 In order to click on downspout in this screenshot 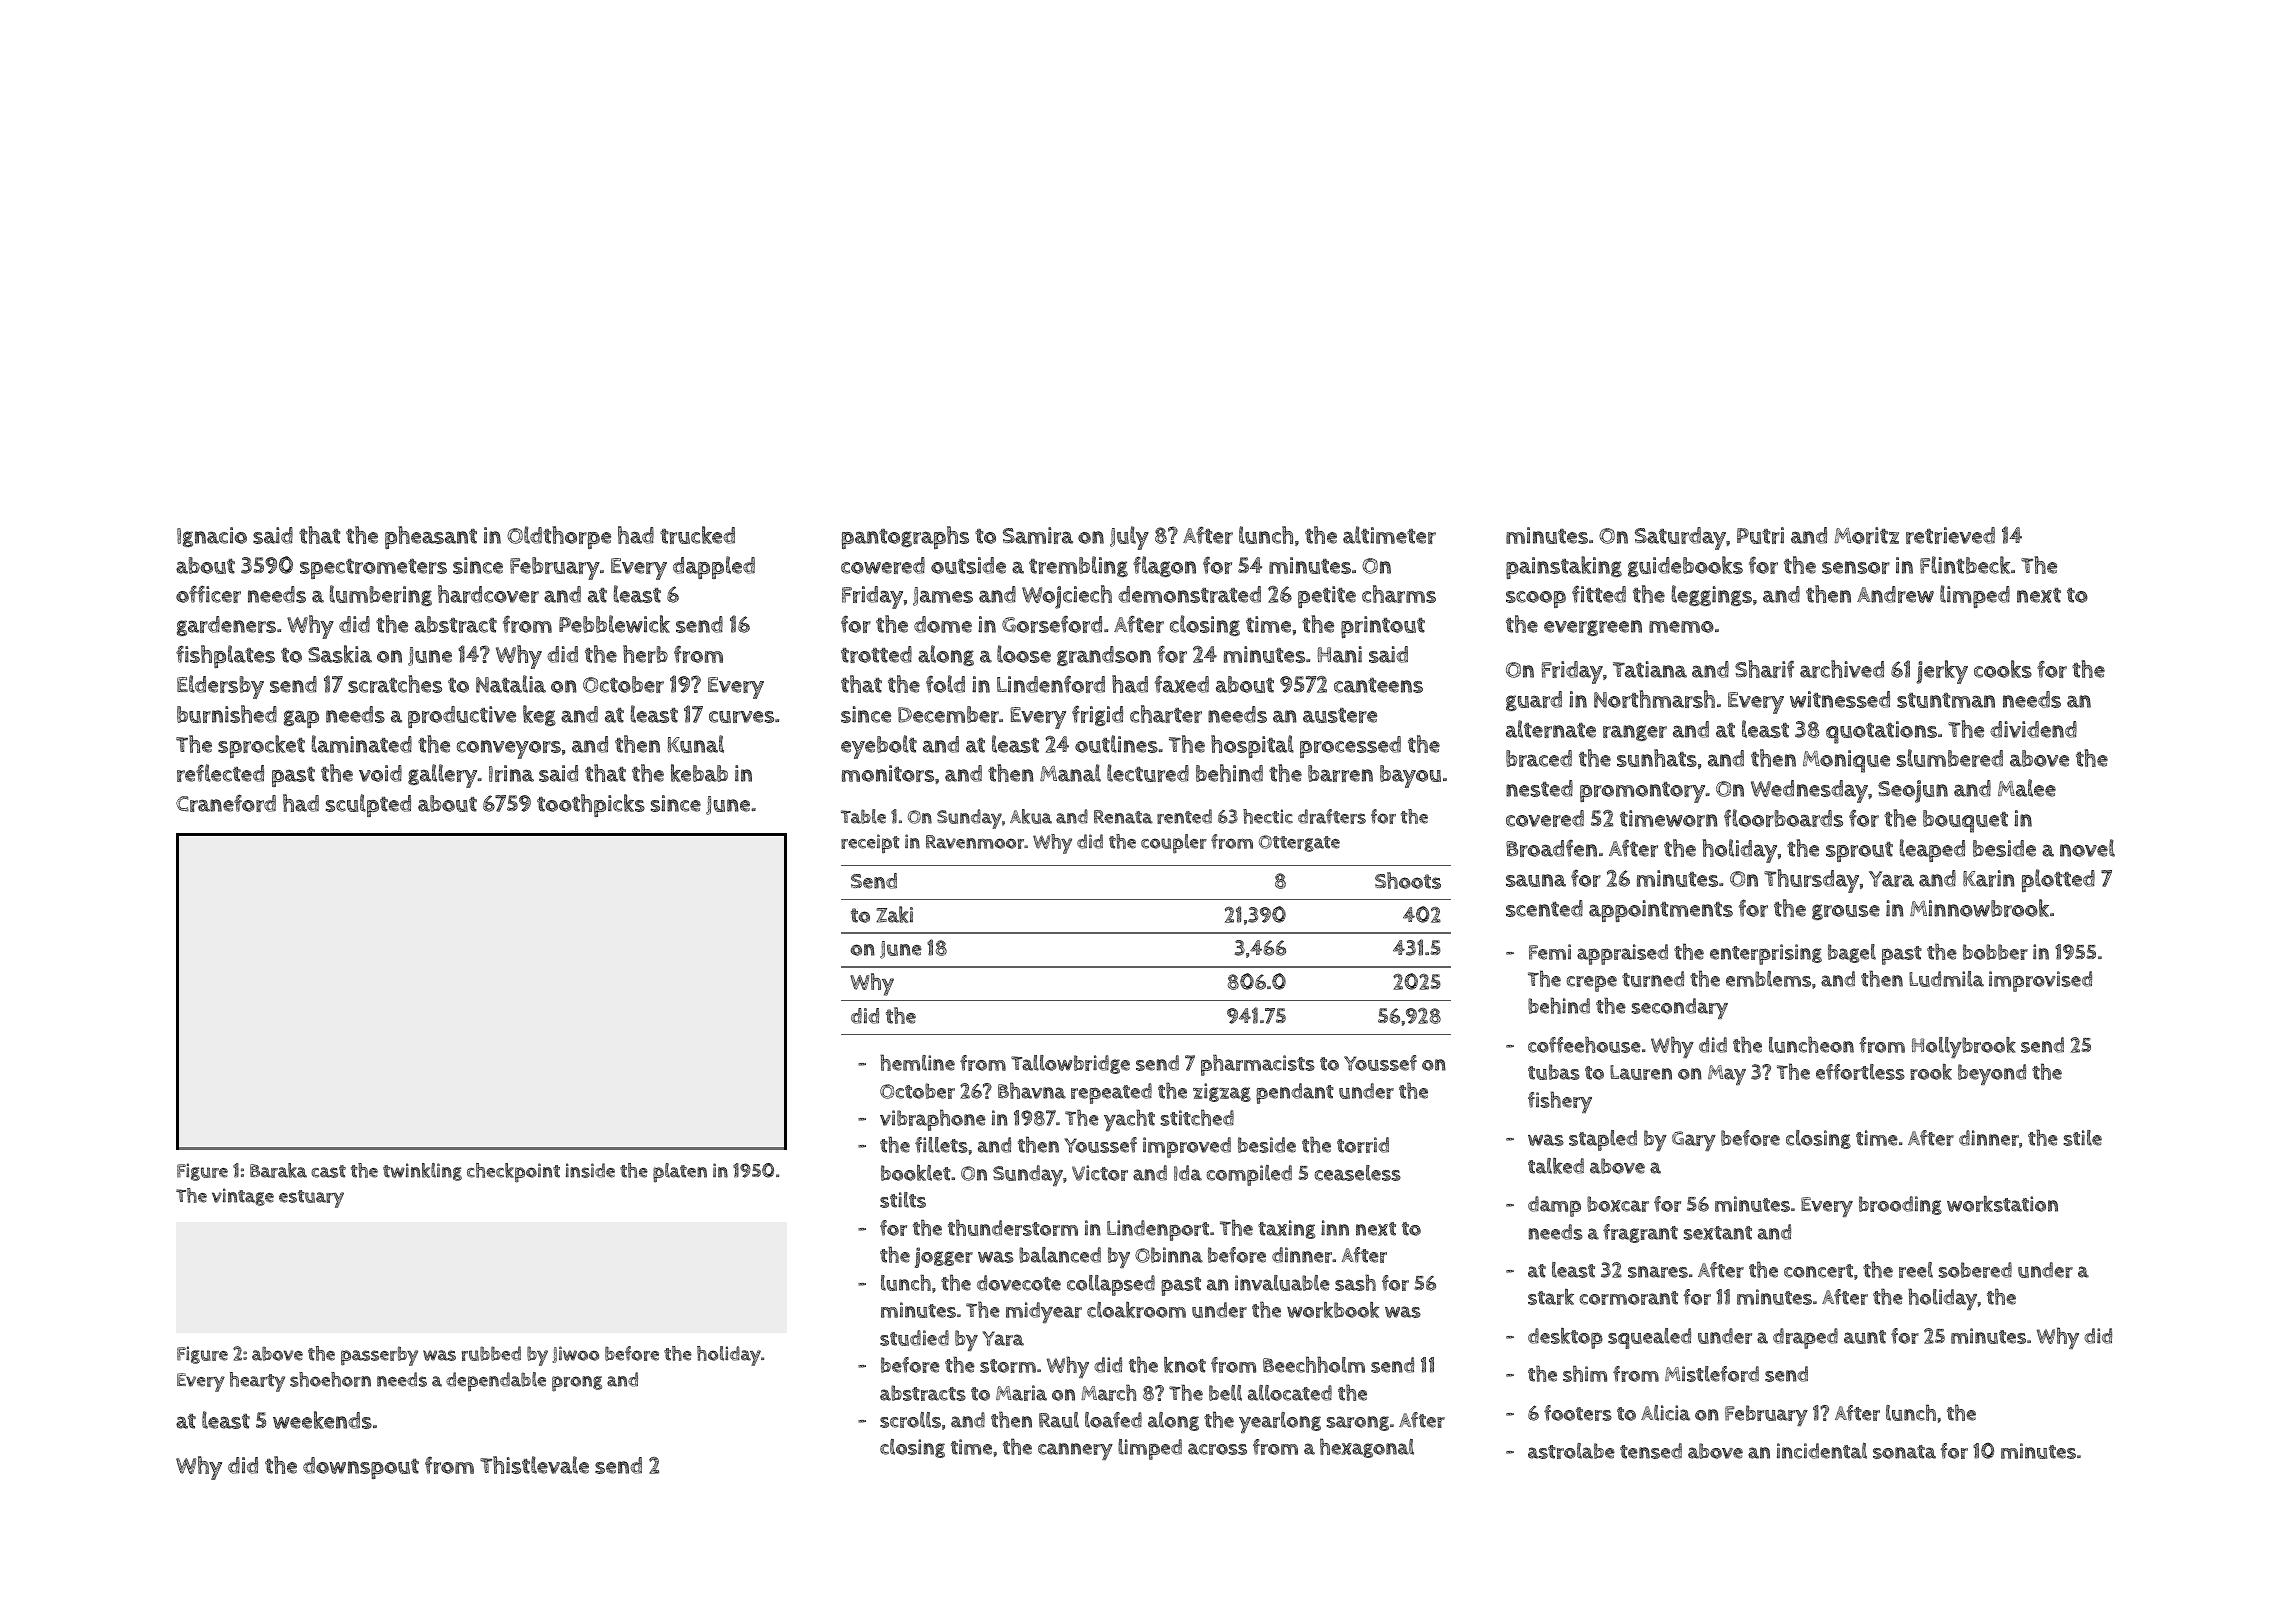, I will do `click(361, 1468)`.
